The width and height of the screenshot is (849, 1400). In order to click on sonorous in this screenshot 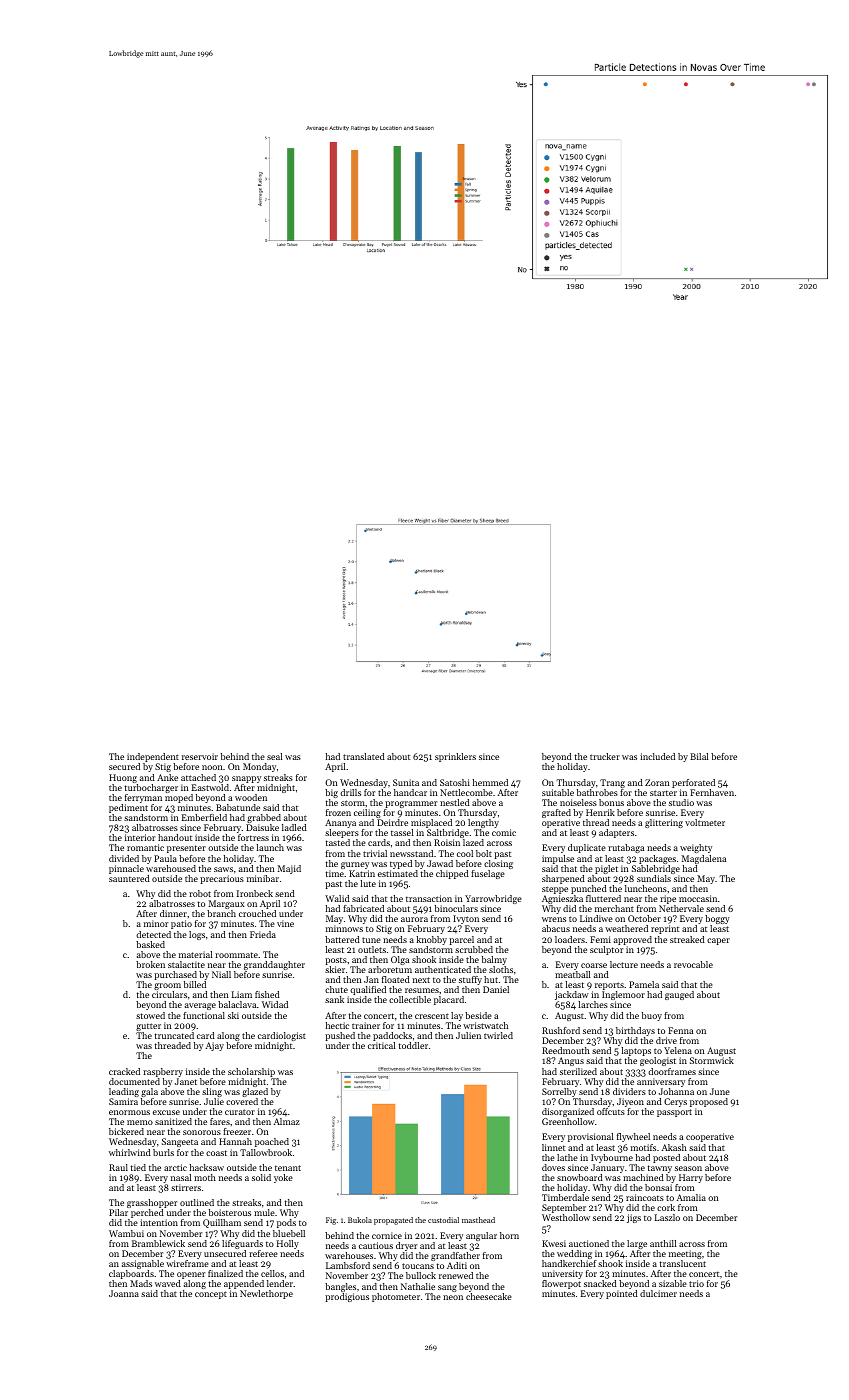, I will do `click(202, 1132)`.
